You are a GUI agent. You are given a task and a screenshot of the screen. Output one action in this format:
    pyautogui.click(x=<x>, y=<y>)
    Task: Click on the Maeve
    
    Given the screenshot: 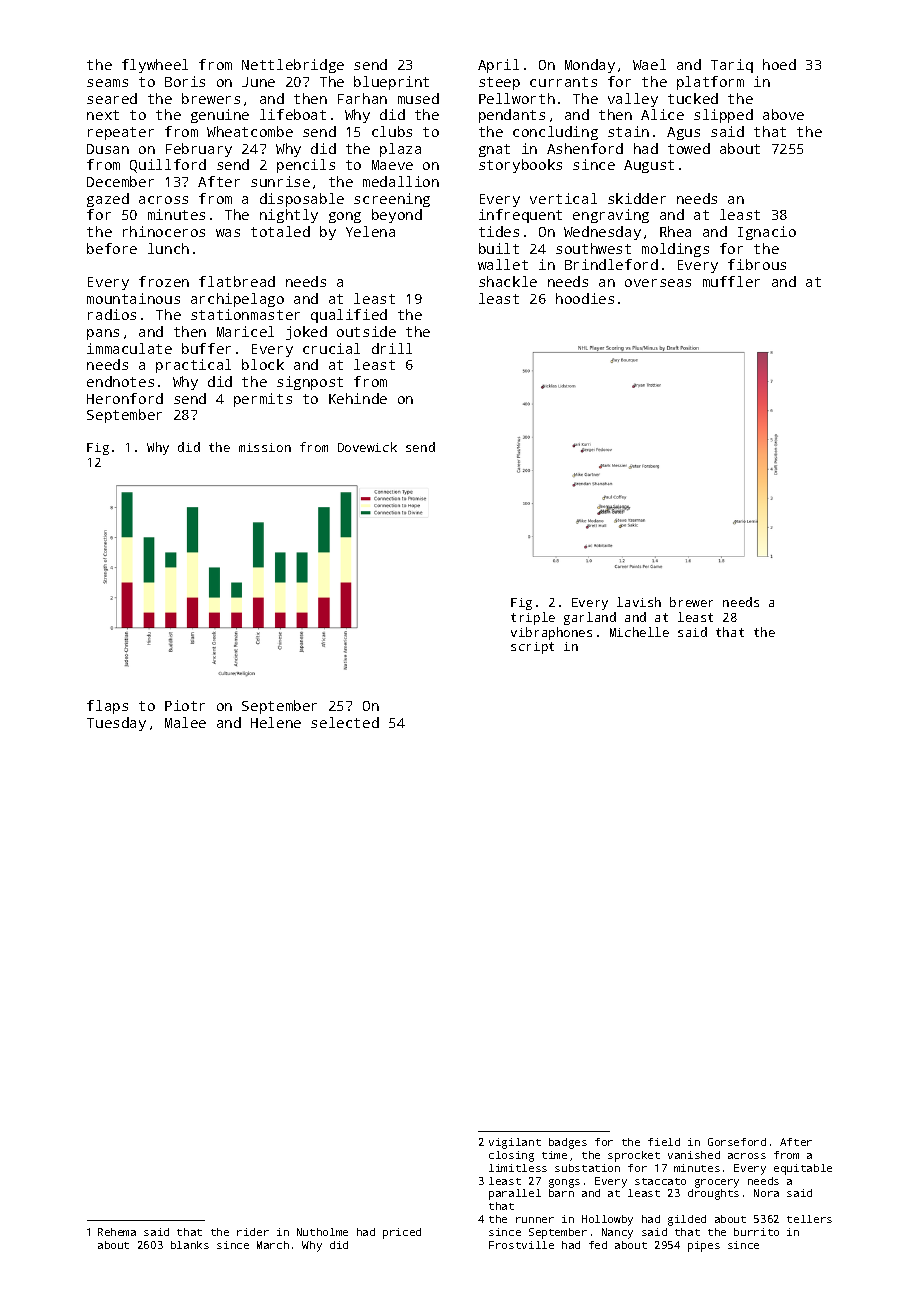 What is the action you would take?
    pyautogui.click(x=392, y=165)
